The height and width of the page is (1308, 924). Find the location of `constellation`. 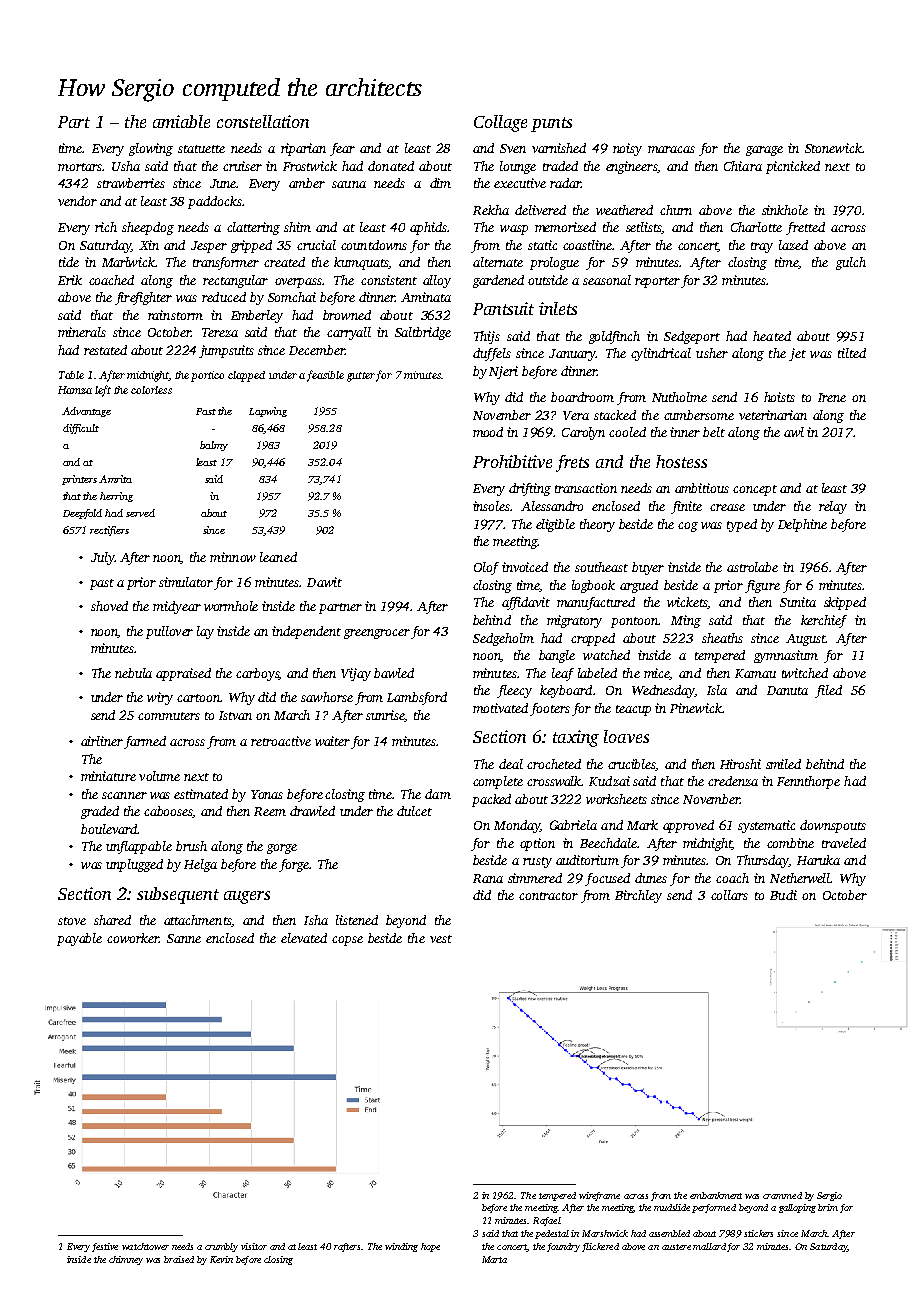

constellation is located at coordinates (263, 121).
